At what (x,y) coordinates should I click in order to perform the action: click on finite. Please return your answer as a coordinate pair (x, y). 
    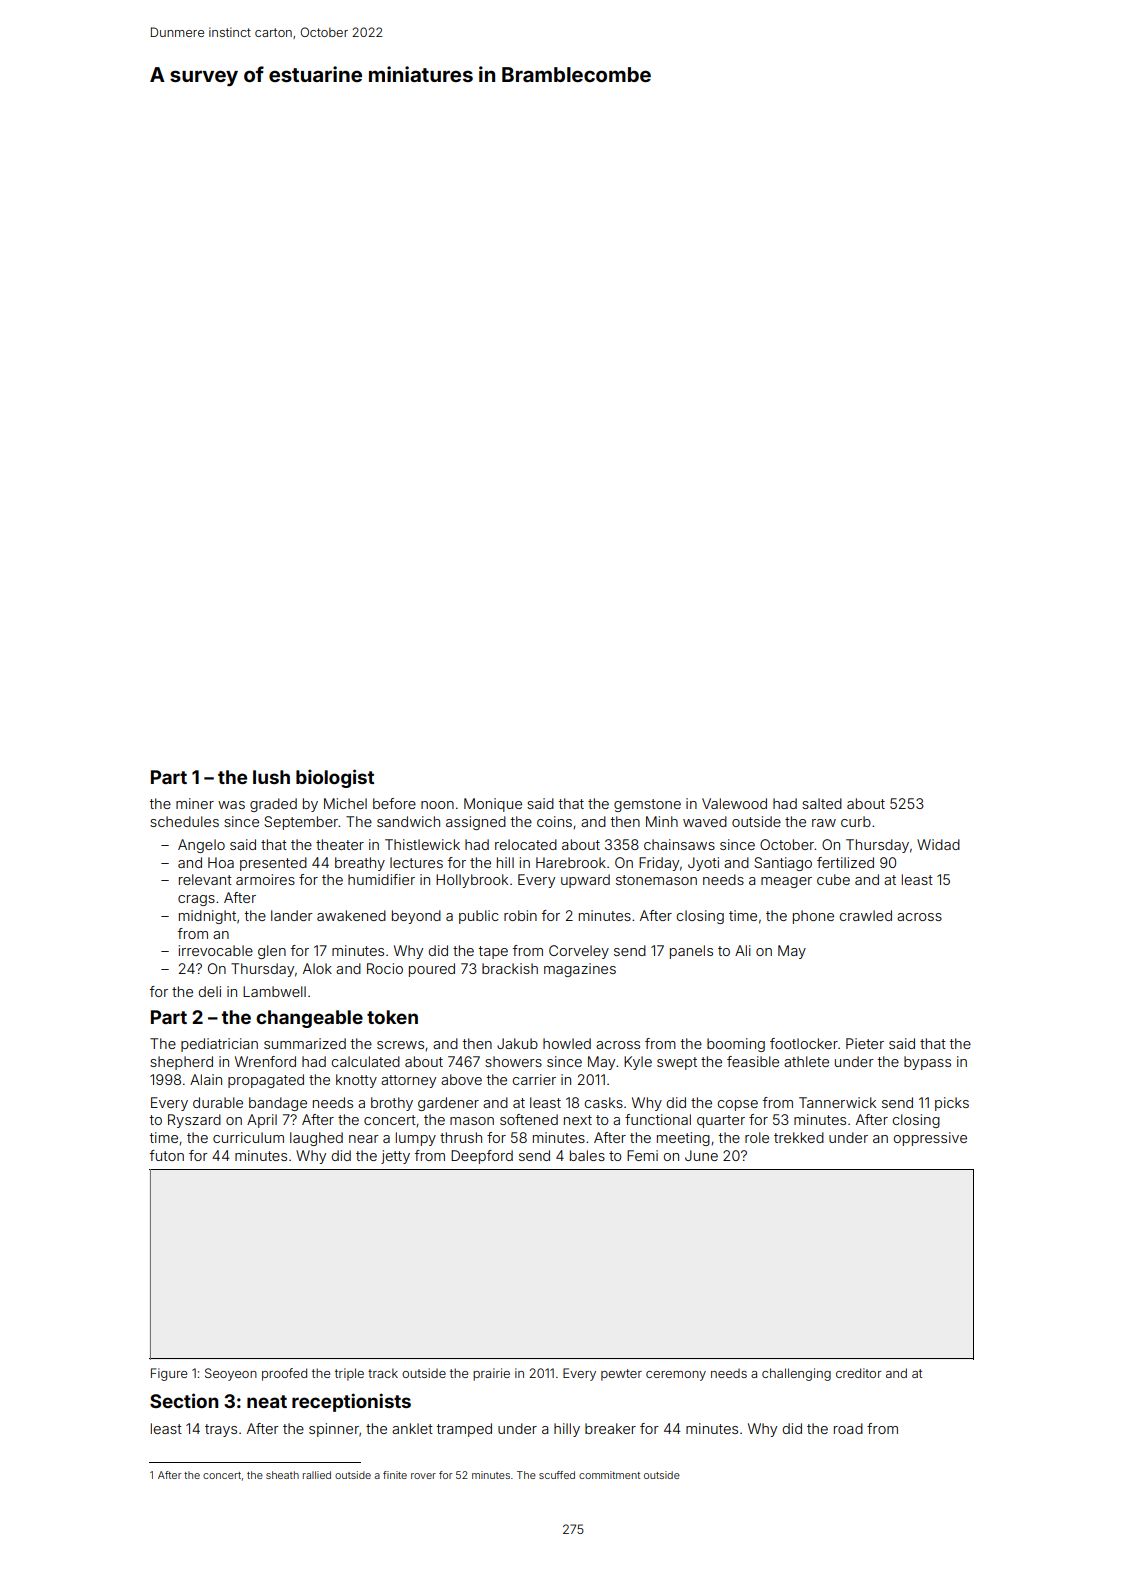
    Looking at the image, I should click on (395, 1475).
